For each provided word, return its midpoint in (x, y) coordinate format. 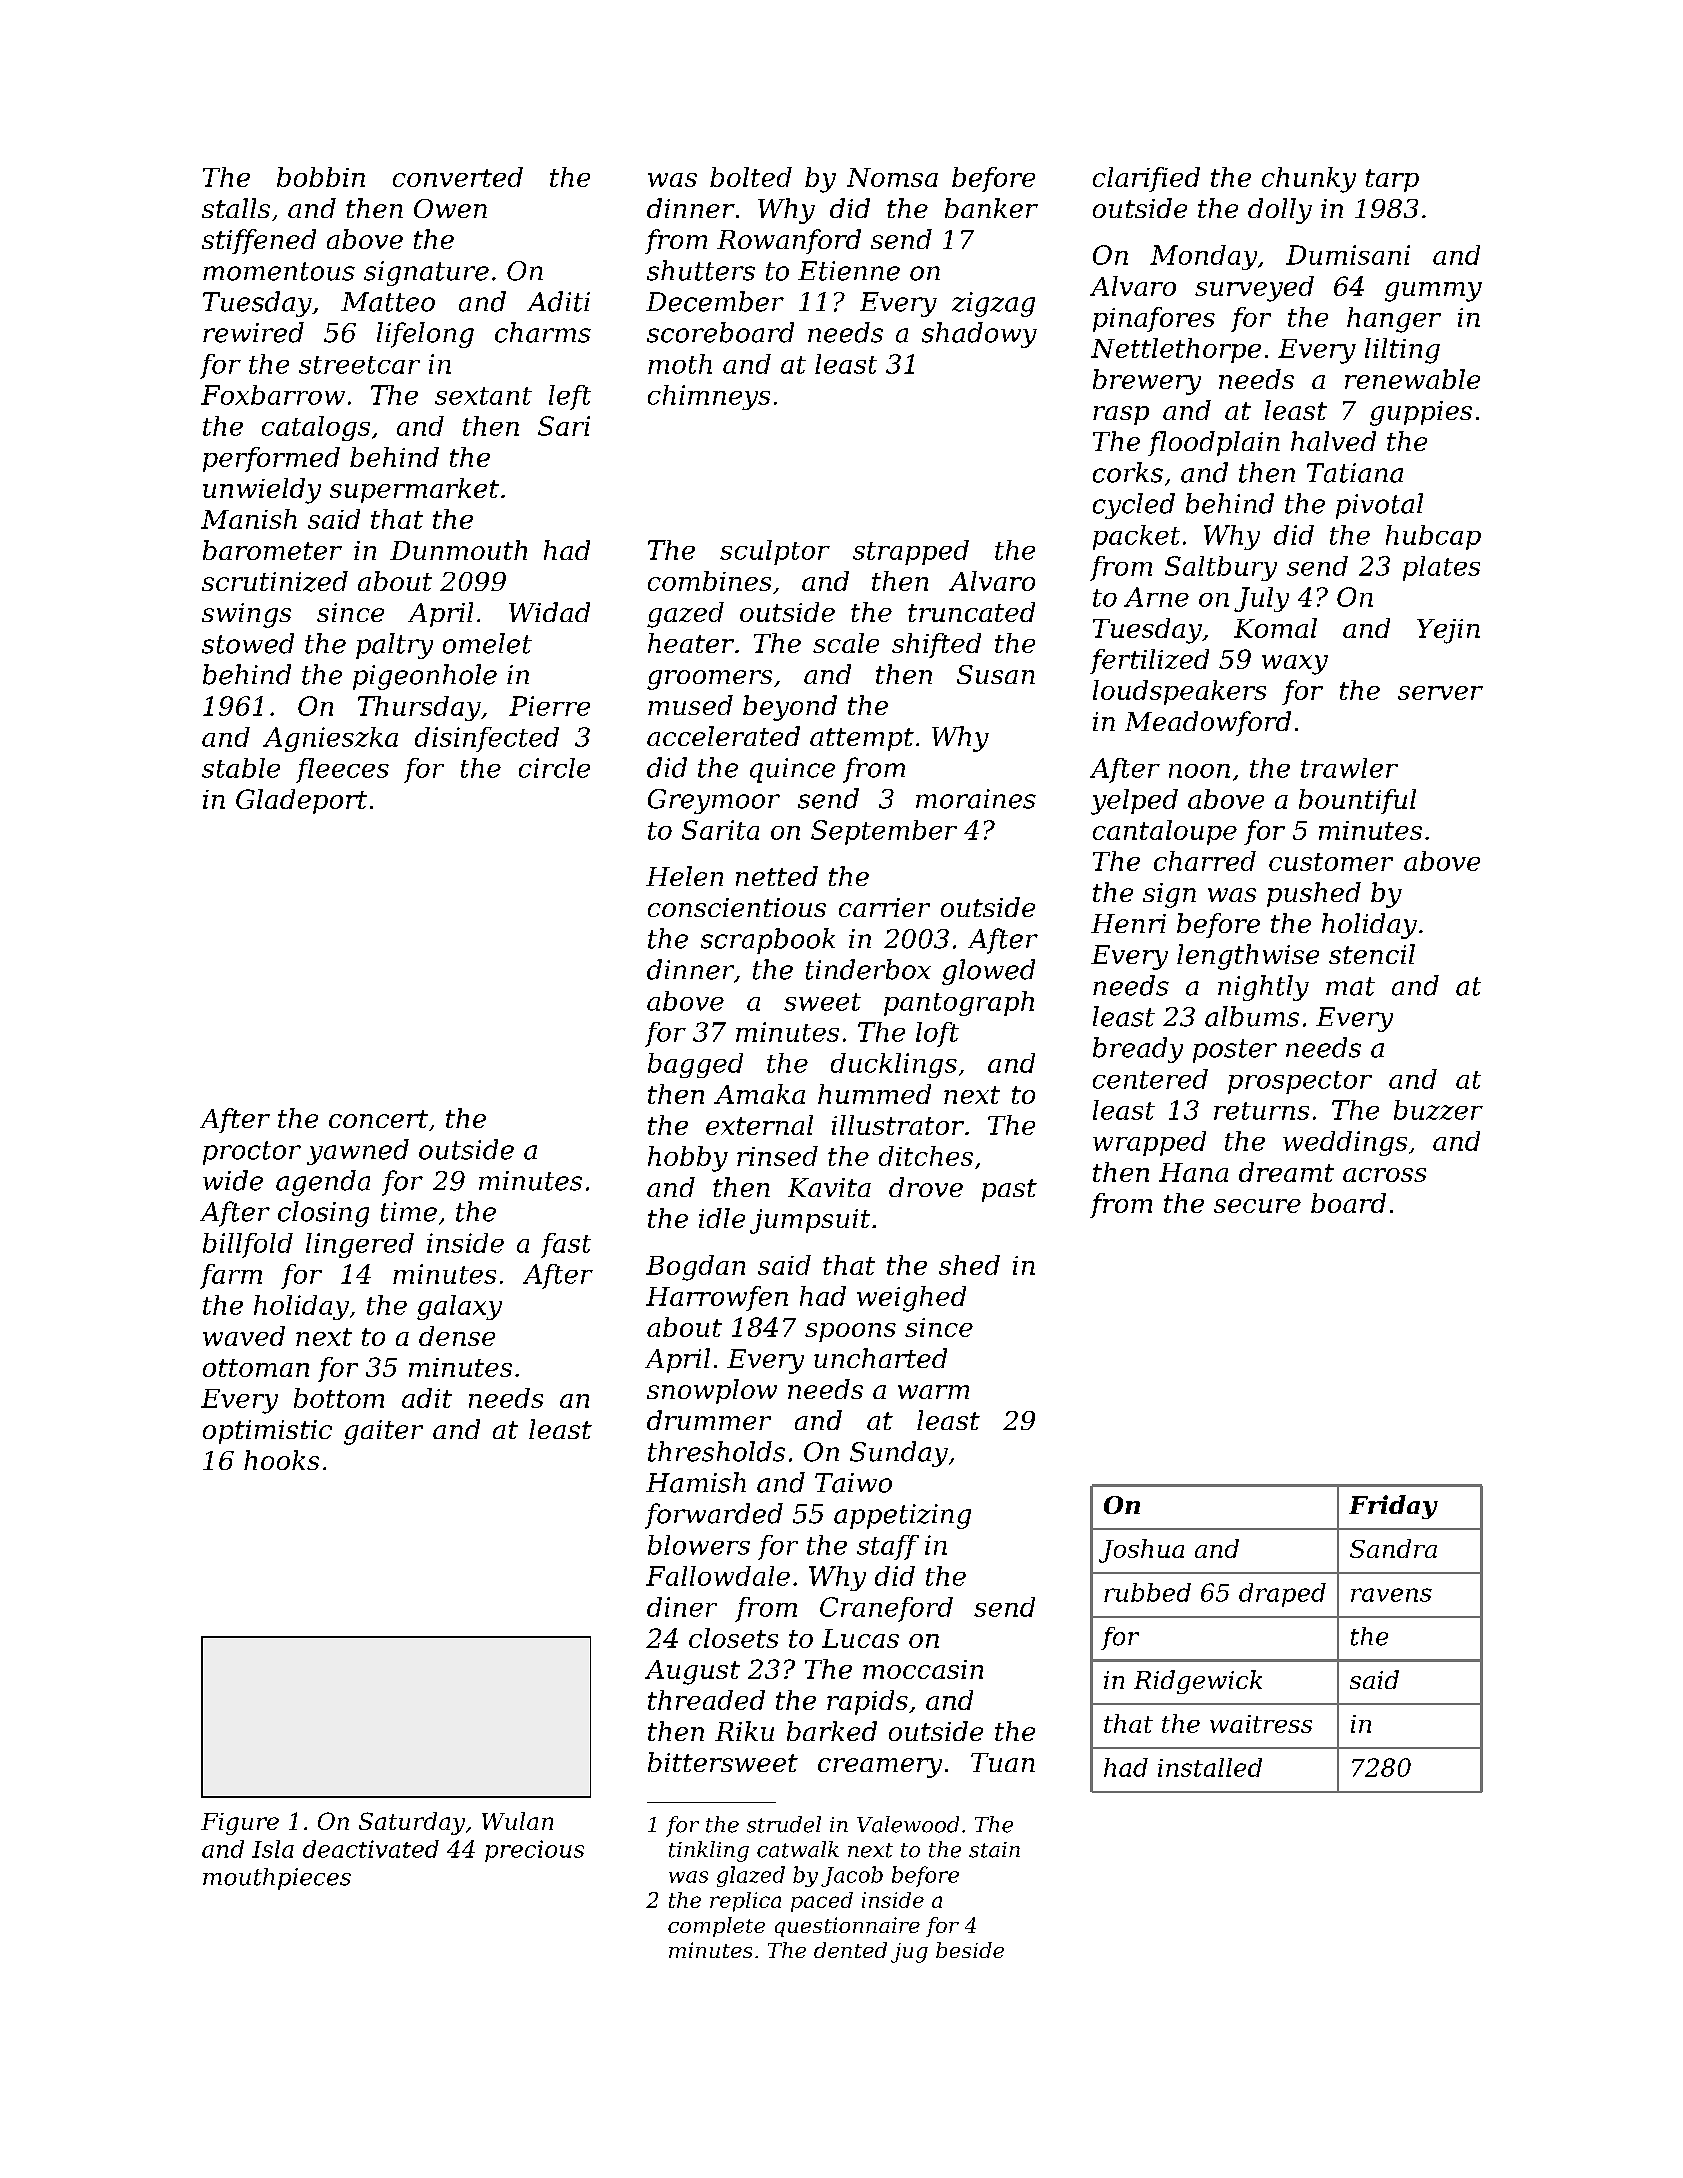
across (1384, 1175)
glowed (988, 972)
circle (554, 768)
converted (458, 177)
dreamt (1286, 1172)
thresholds (716, 1451)
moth (680, 364)
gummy (1433, 292)
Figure (240, 1824)
